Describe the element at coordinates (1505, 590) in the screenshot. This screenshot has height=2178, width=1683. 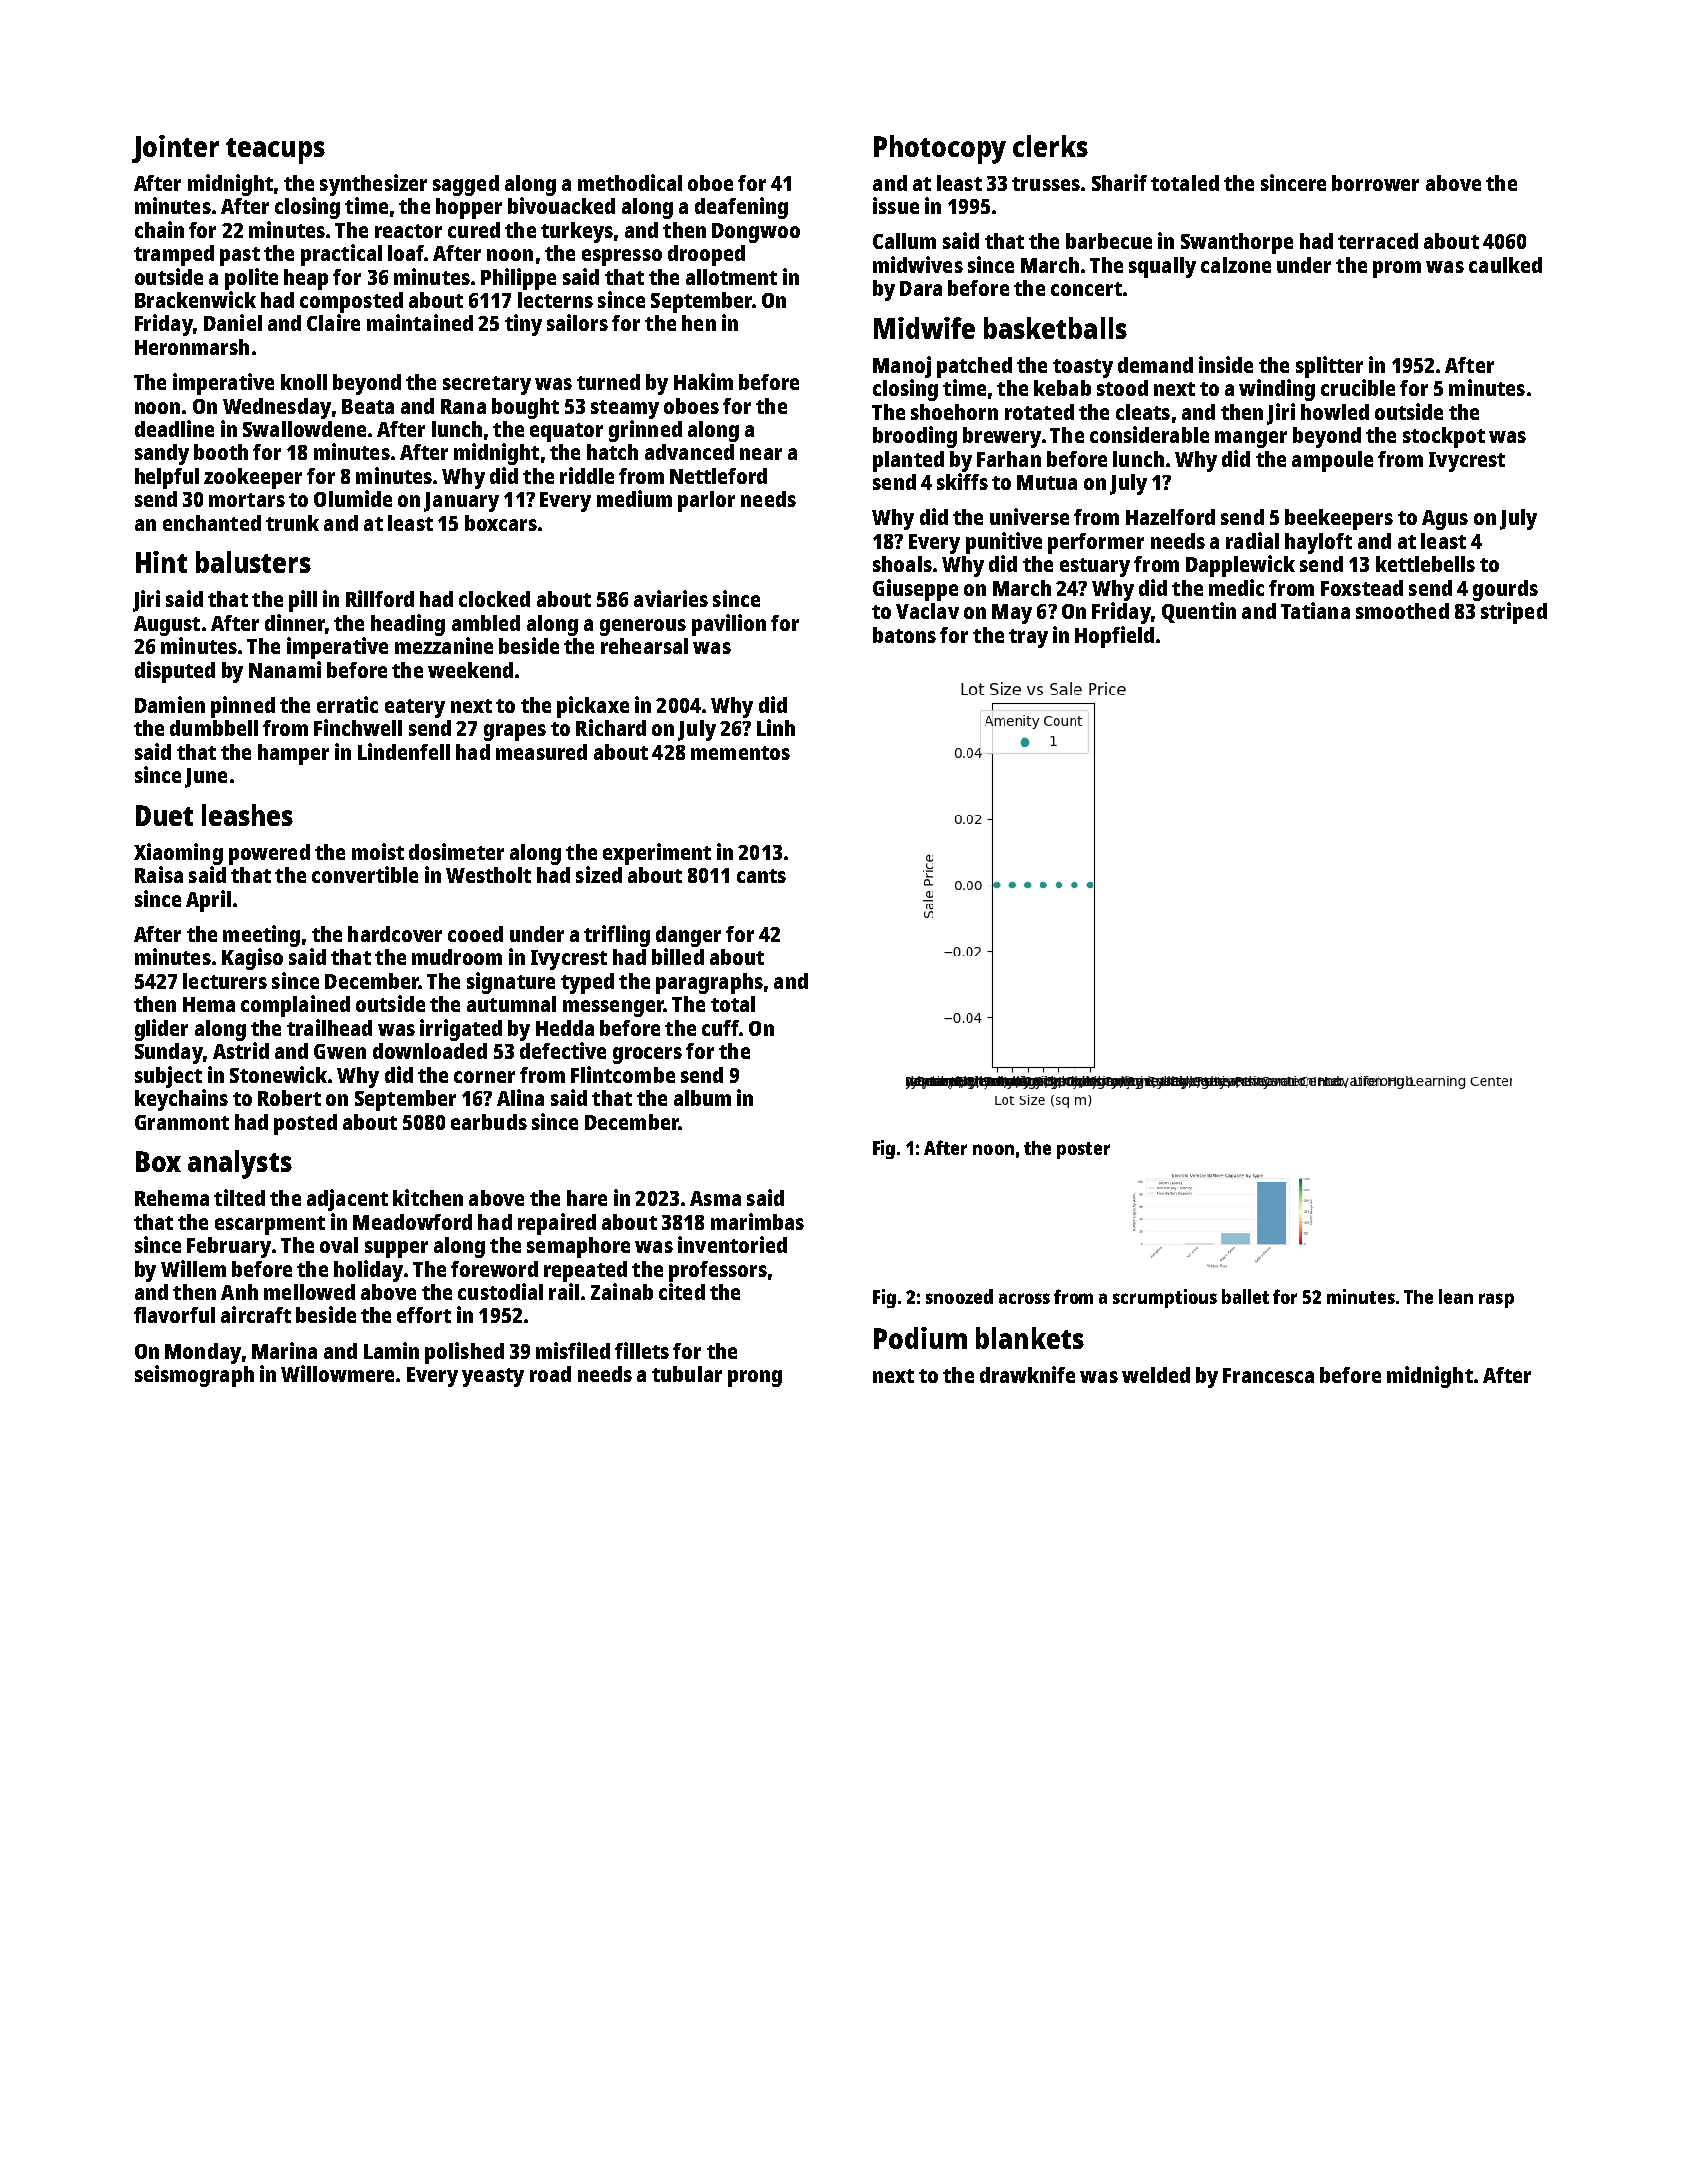
I see `gourds` at that location.
